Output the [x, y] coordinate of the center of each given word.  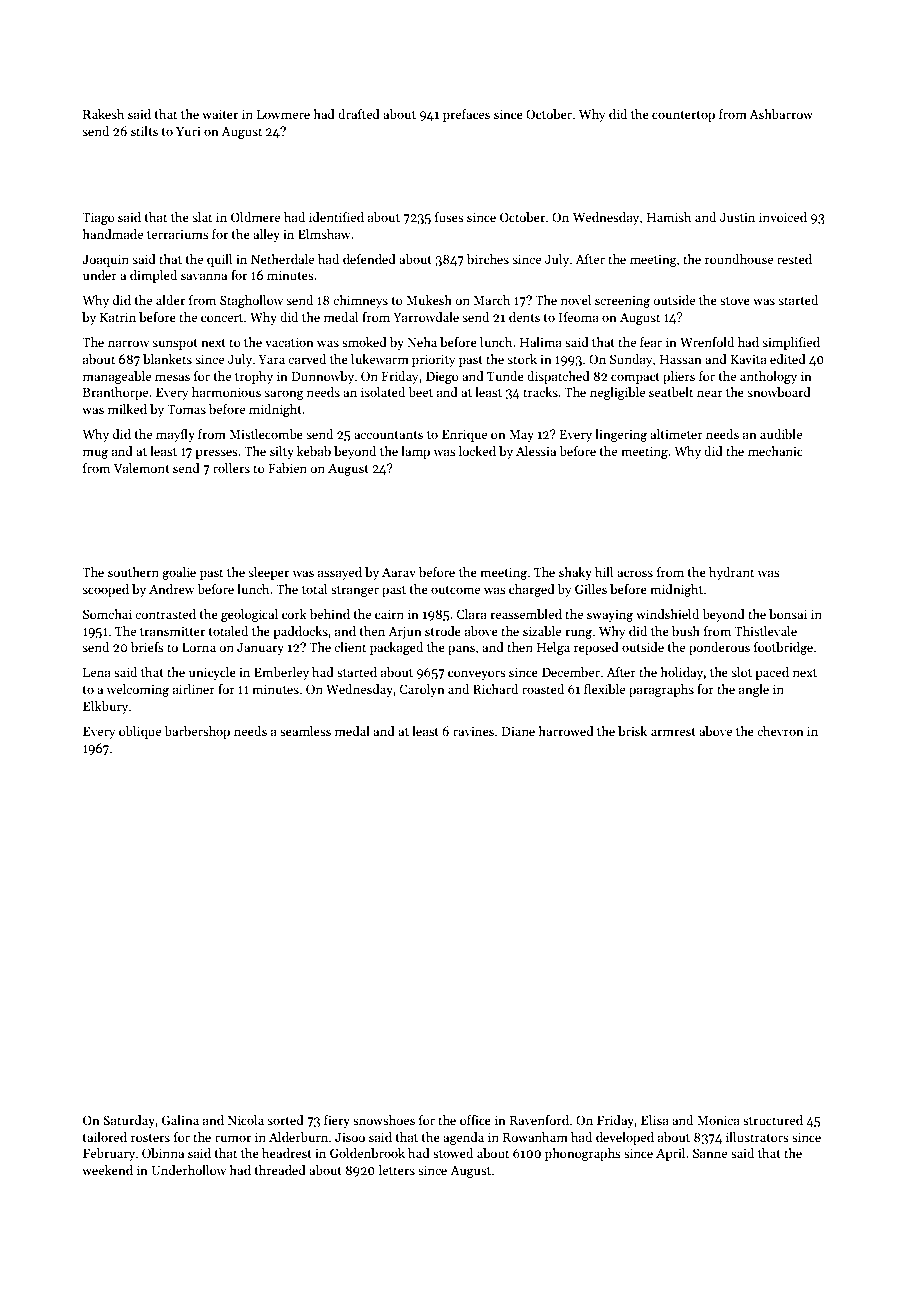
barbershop [197, 732]
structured [773, 1120]
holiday [681, 673]
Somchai [107, 614]
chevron [780, 731]
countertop [683, 116]
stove [735, 301]
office [475, 1120]
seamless [305, 731]
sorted [285, 1120]
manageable [117, 377]
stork [522, 359]
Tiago [98, 218]
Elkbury [105, 707]
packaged [396, 648]
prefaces [466, 115]
